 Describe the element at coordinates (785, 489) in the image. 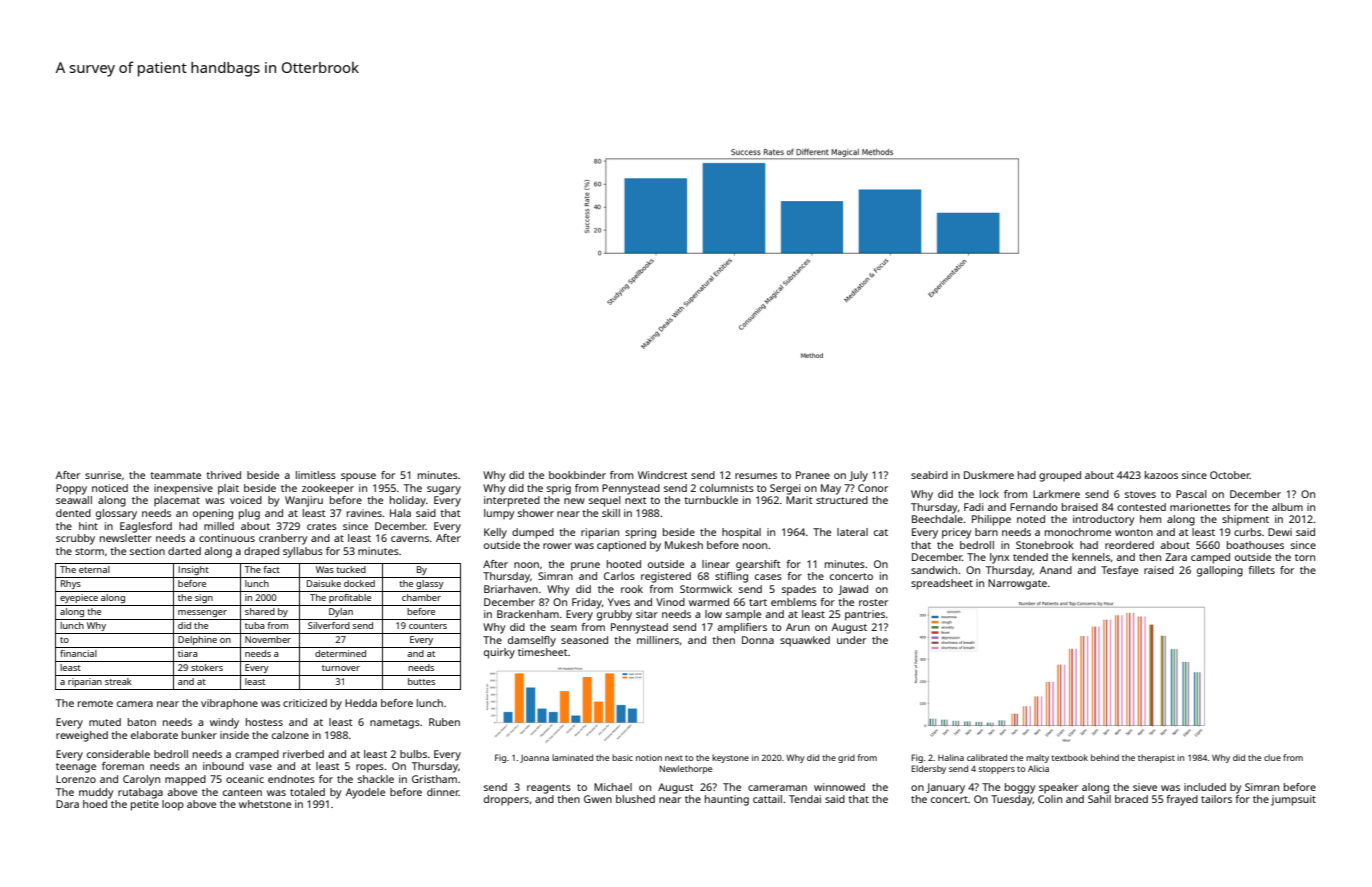

I see `Sergei` at that location.
